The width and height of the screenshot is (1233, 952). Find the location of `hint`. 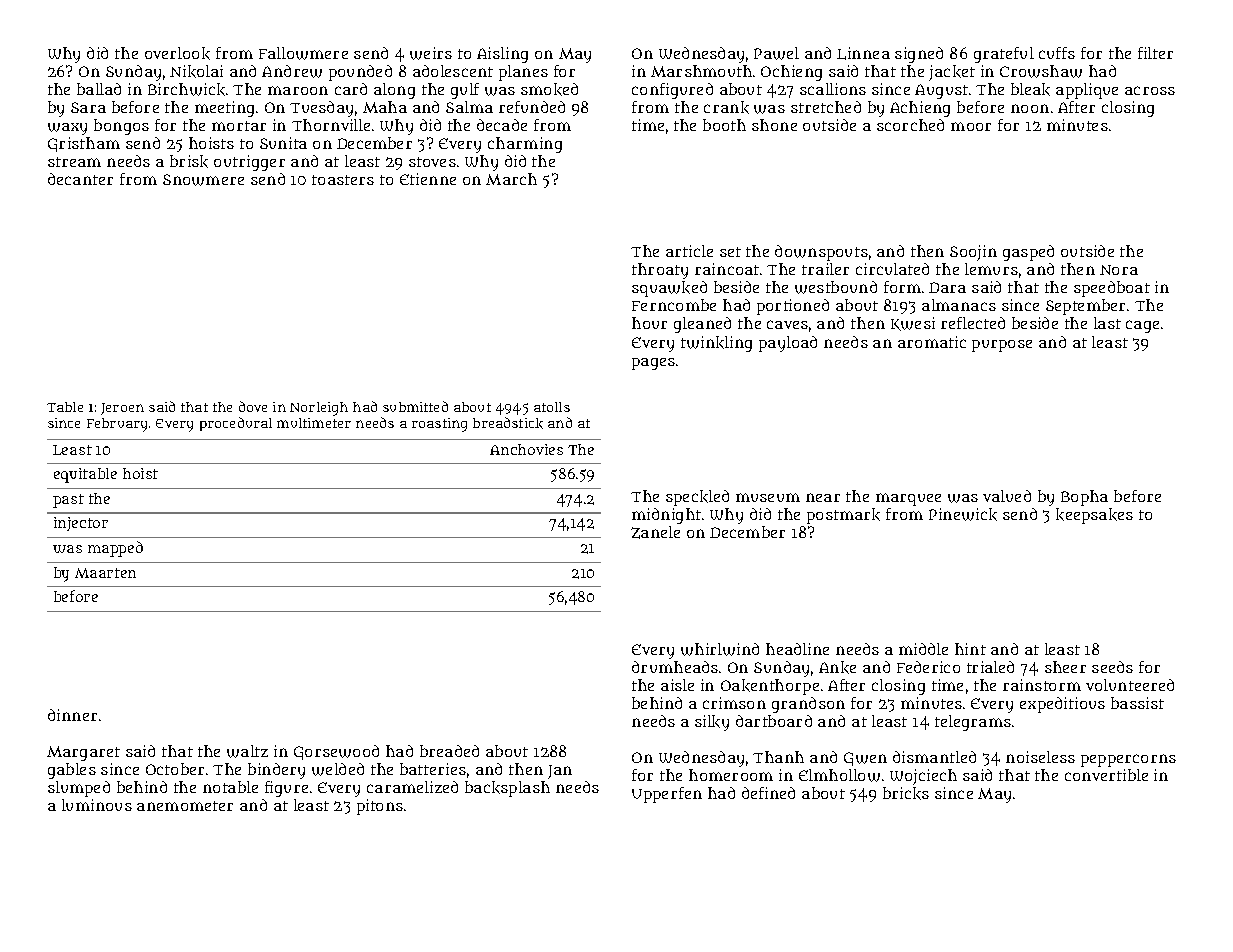

hint is located at coordinates (970, 649).
